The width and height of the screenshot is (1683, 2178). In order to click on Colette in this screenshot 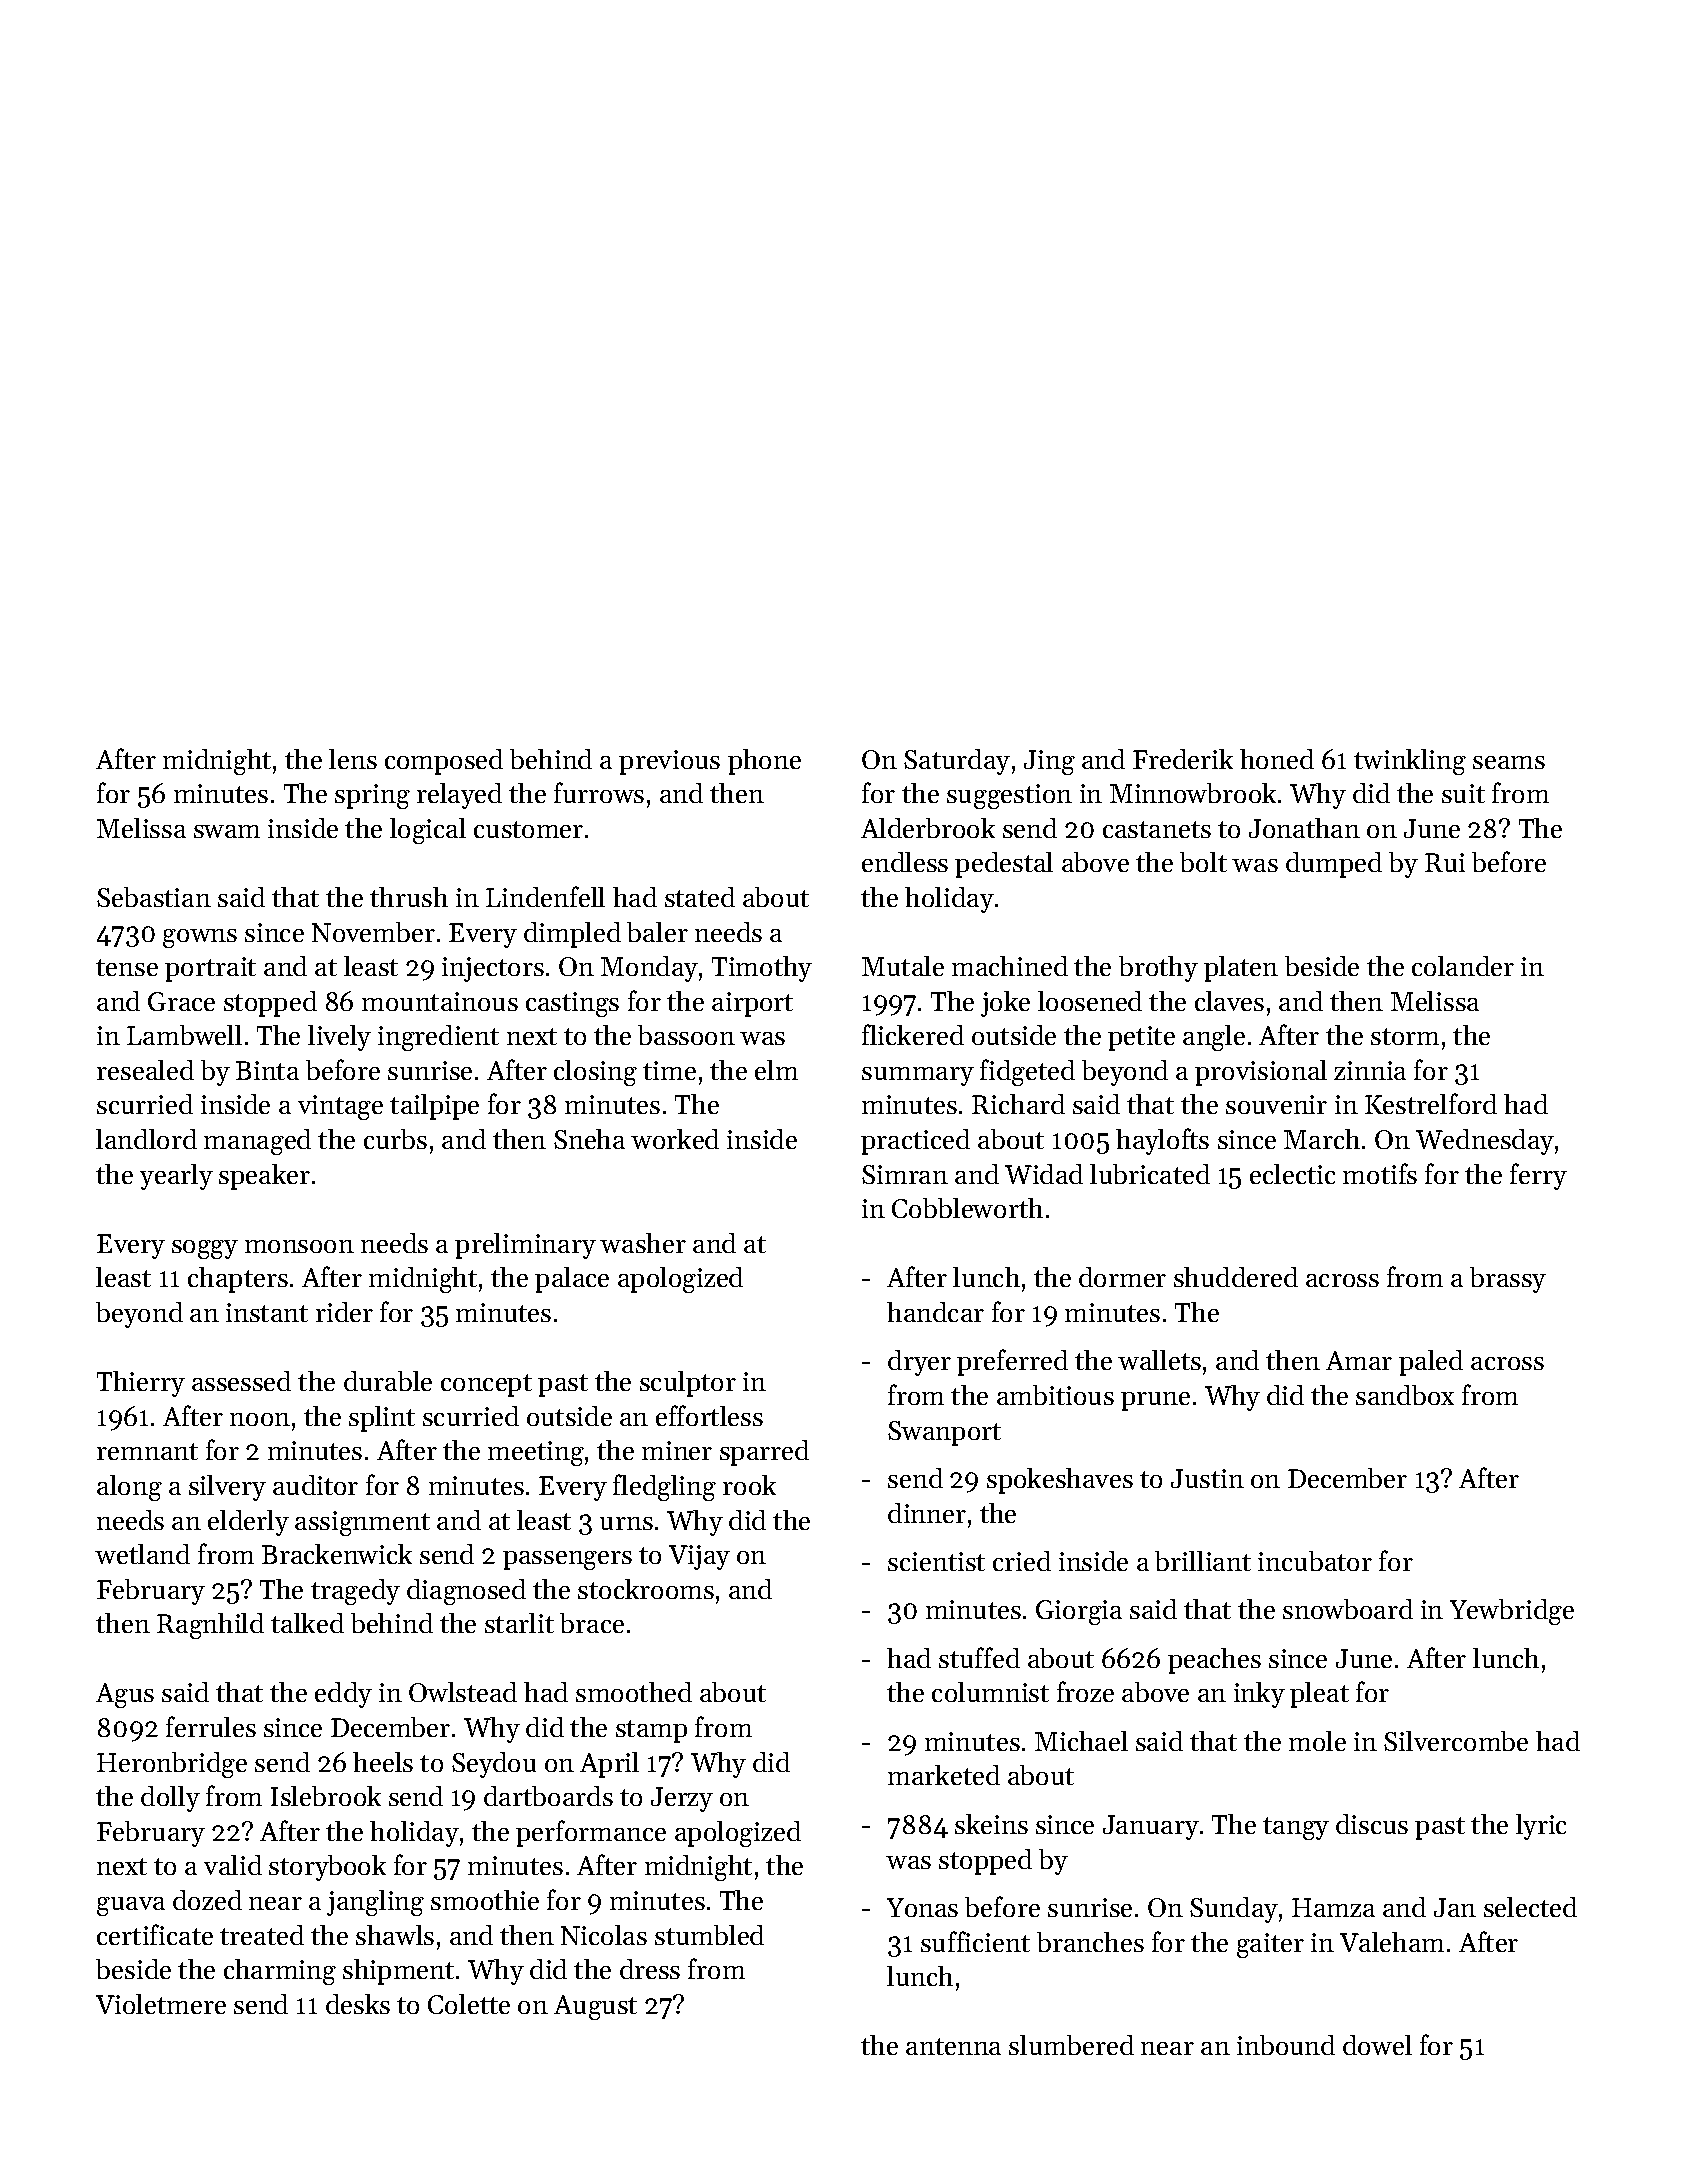, I will do `click(469, 2004)`.
